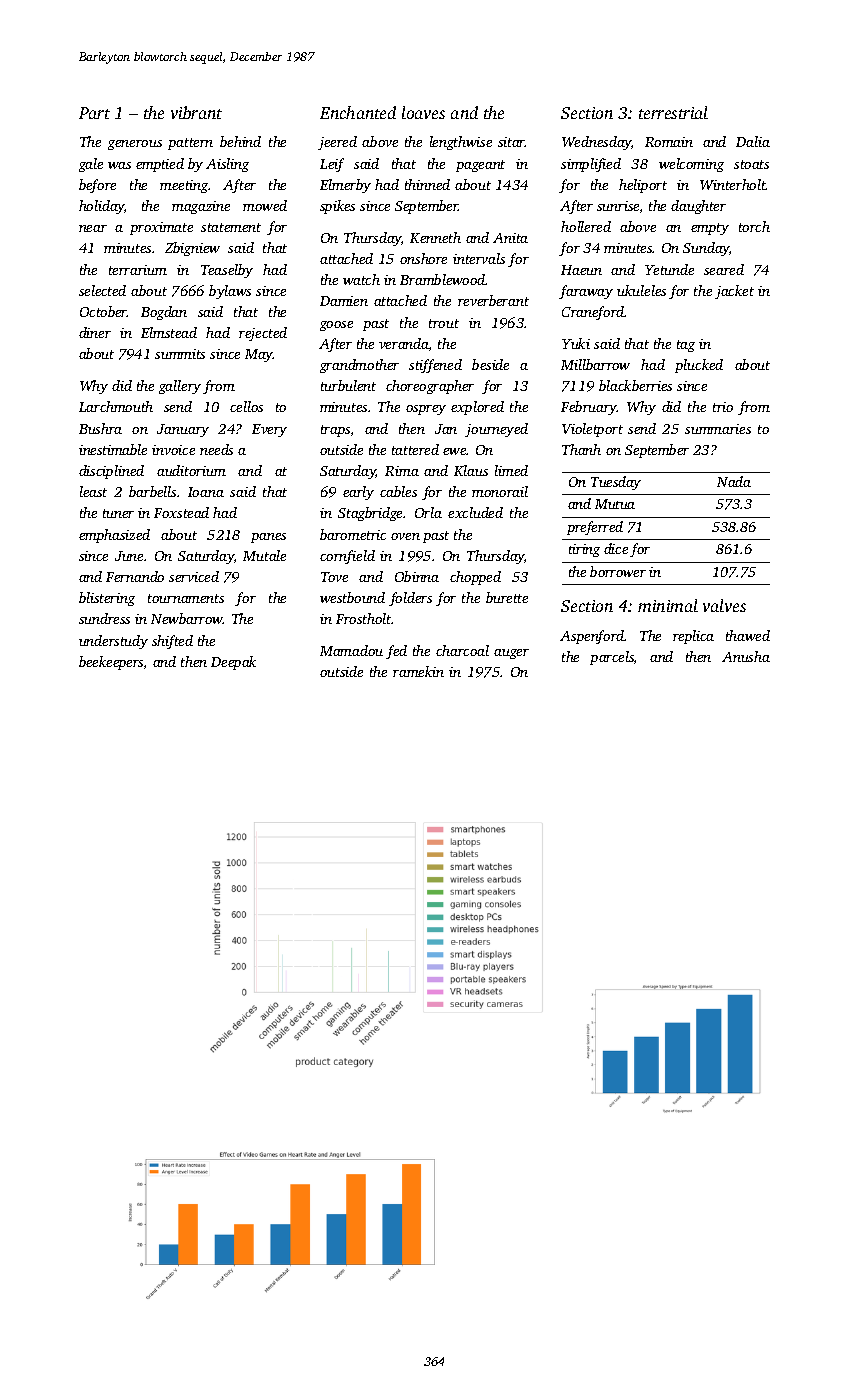 The height and width of the screenshot is (1400, 849). What do you see at coordinates (233, 663) in the screenshot?
I see `Deepak` at bounding box center [233, 663].
